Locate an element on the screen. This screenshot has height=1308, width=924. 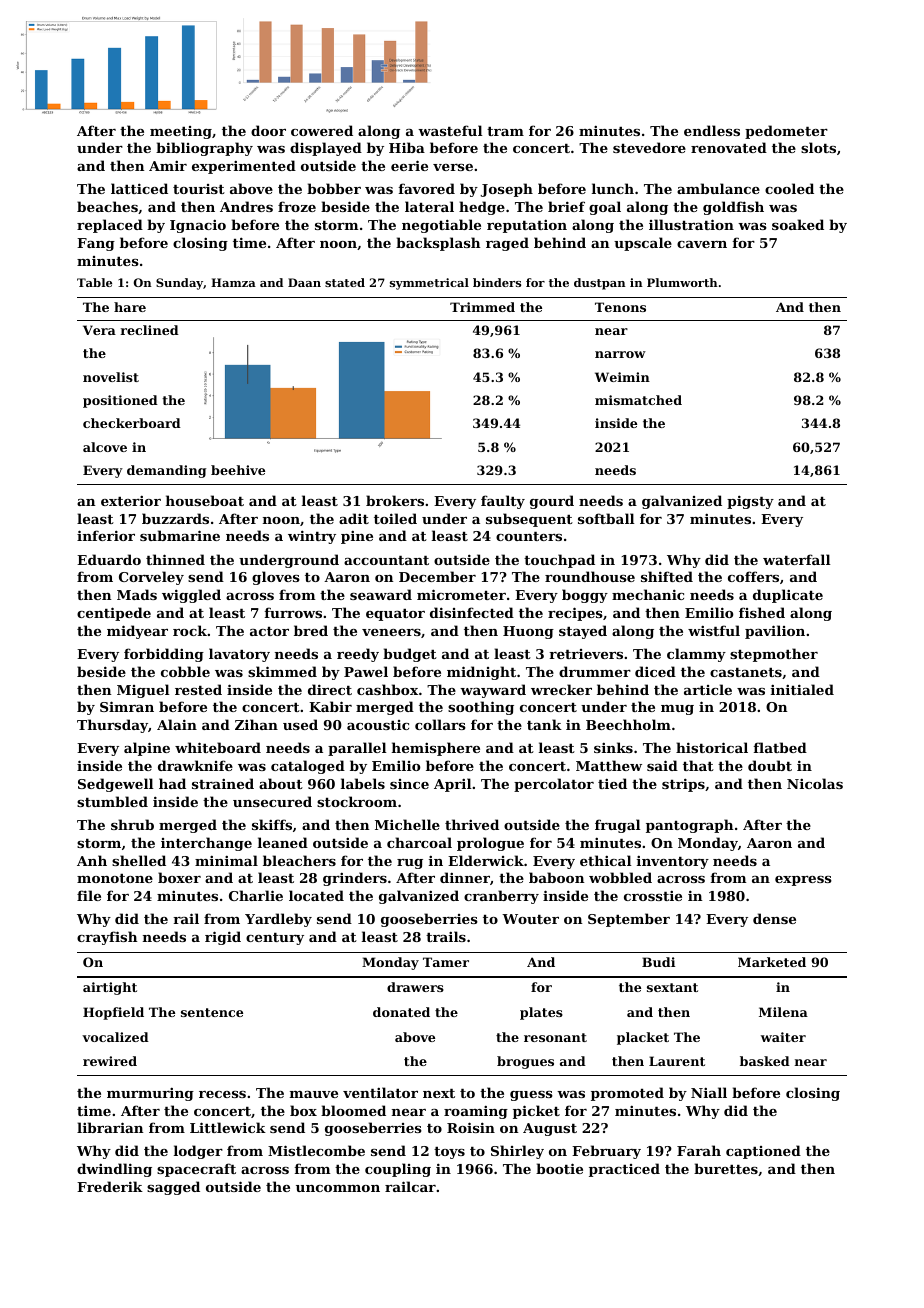
Huong is located at coordinates (528, 632).
